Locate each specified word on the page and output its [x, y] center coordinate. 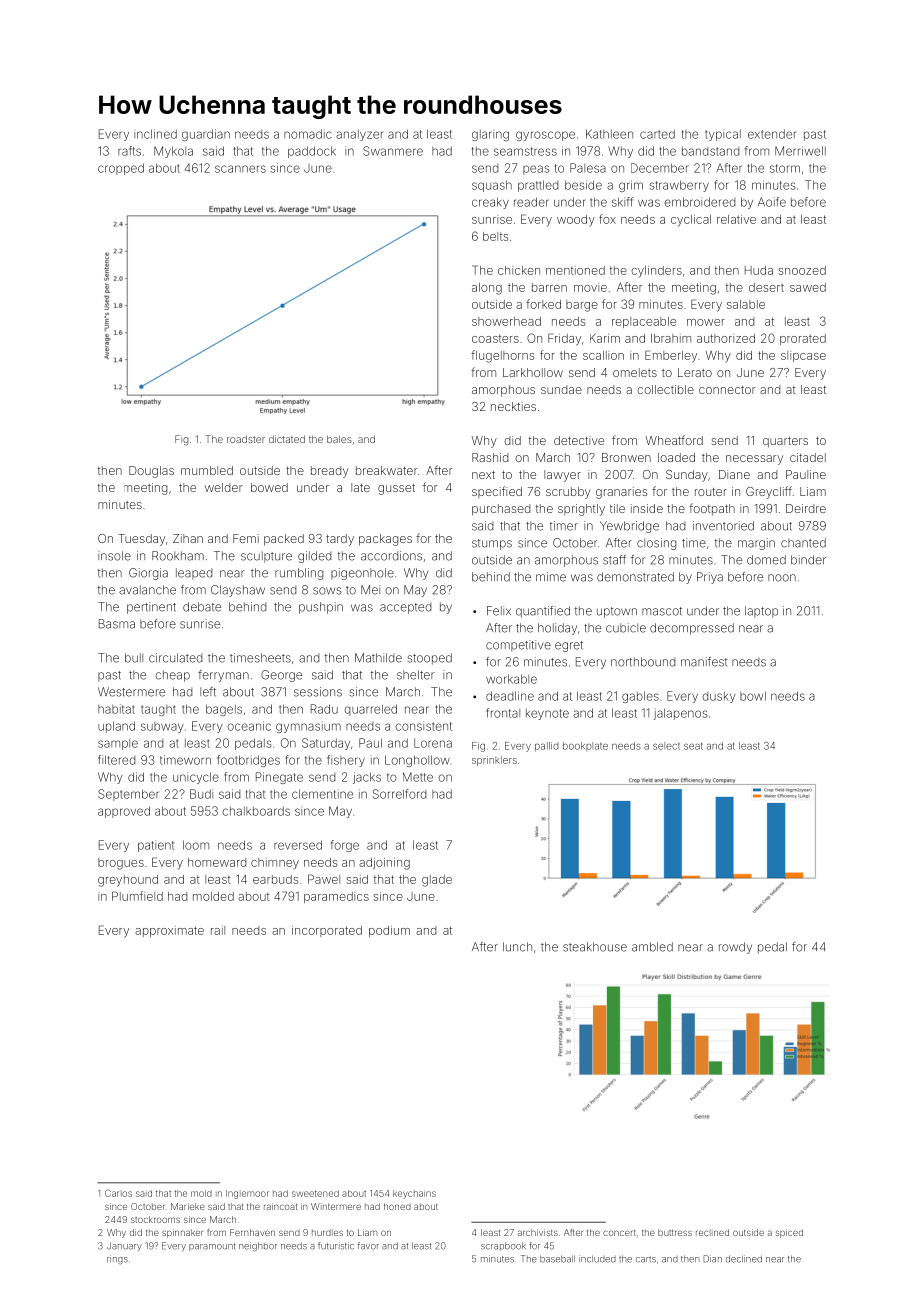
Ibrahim [671, 338]
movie [590, 287]
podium [389, 931]
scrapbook [503, 1246]
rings [117, 1260]
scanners [240, 169]
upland [116, 727]
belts [495, 236]
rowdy [735, 948]
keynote [547, 714]
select [666, 746]
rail [218, 930]
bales [339, 439]
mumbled [207, 470]
